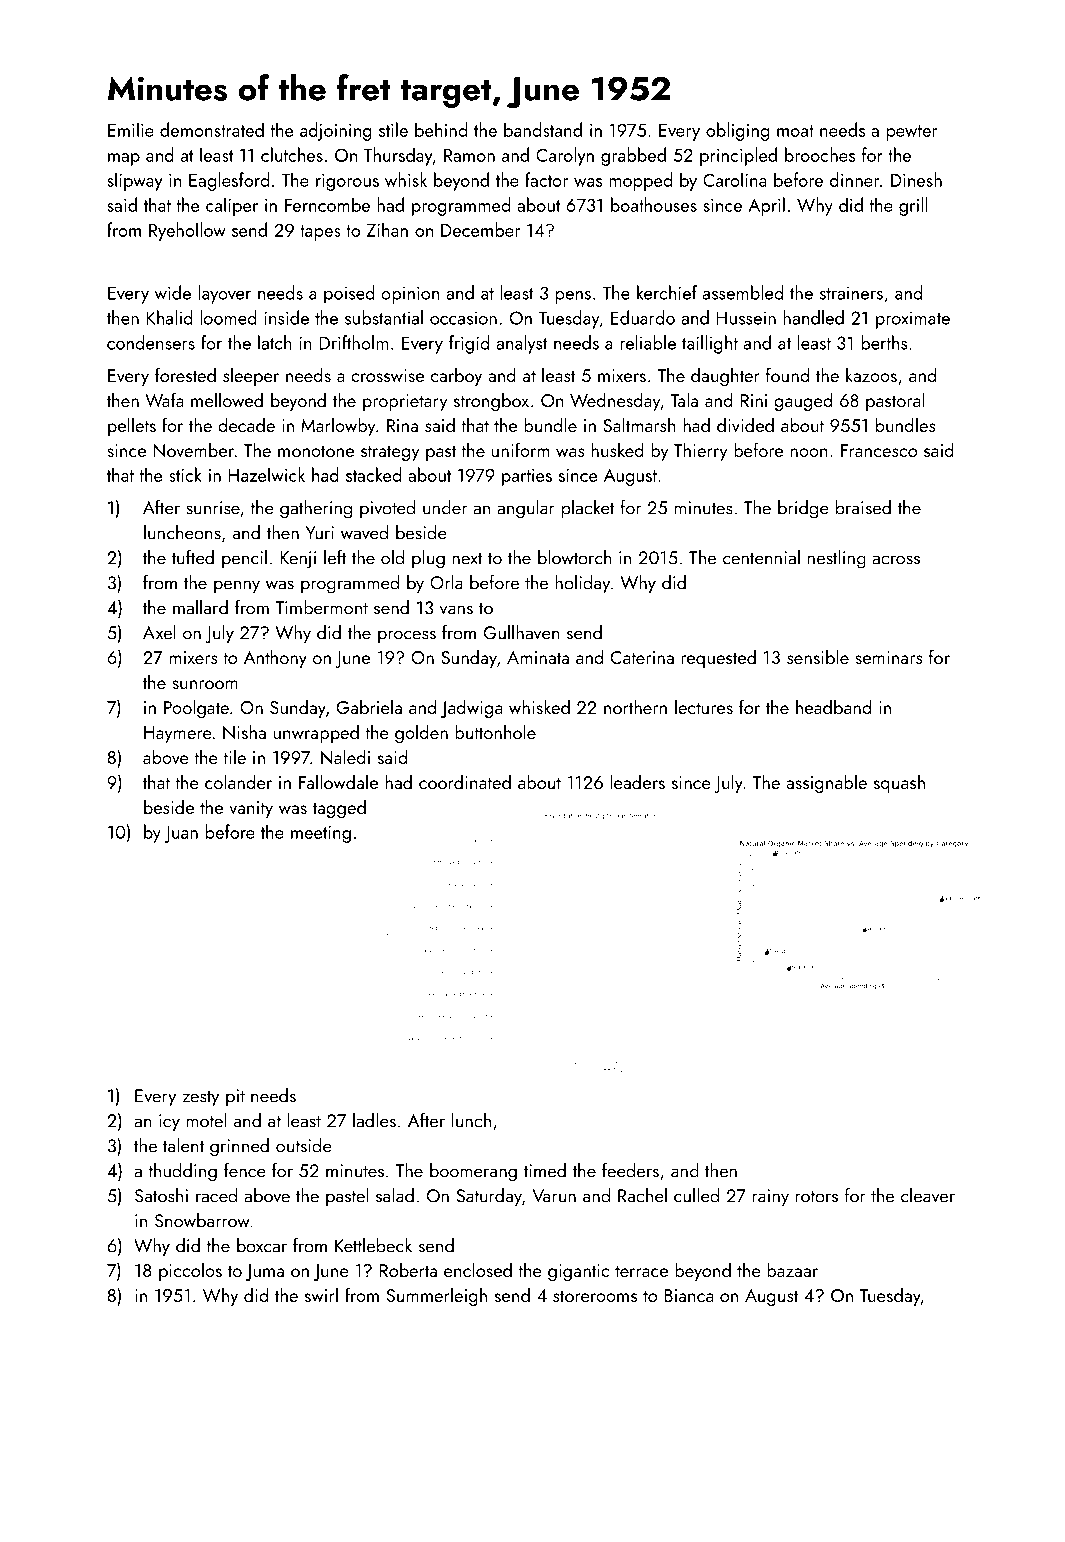 The width and height of the document is (1065, 1542). I want to click on occasion, so click(463, 318).
